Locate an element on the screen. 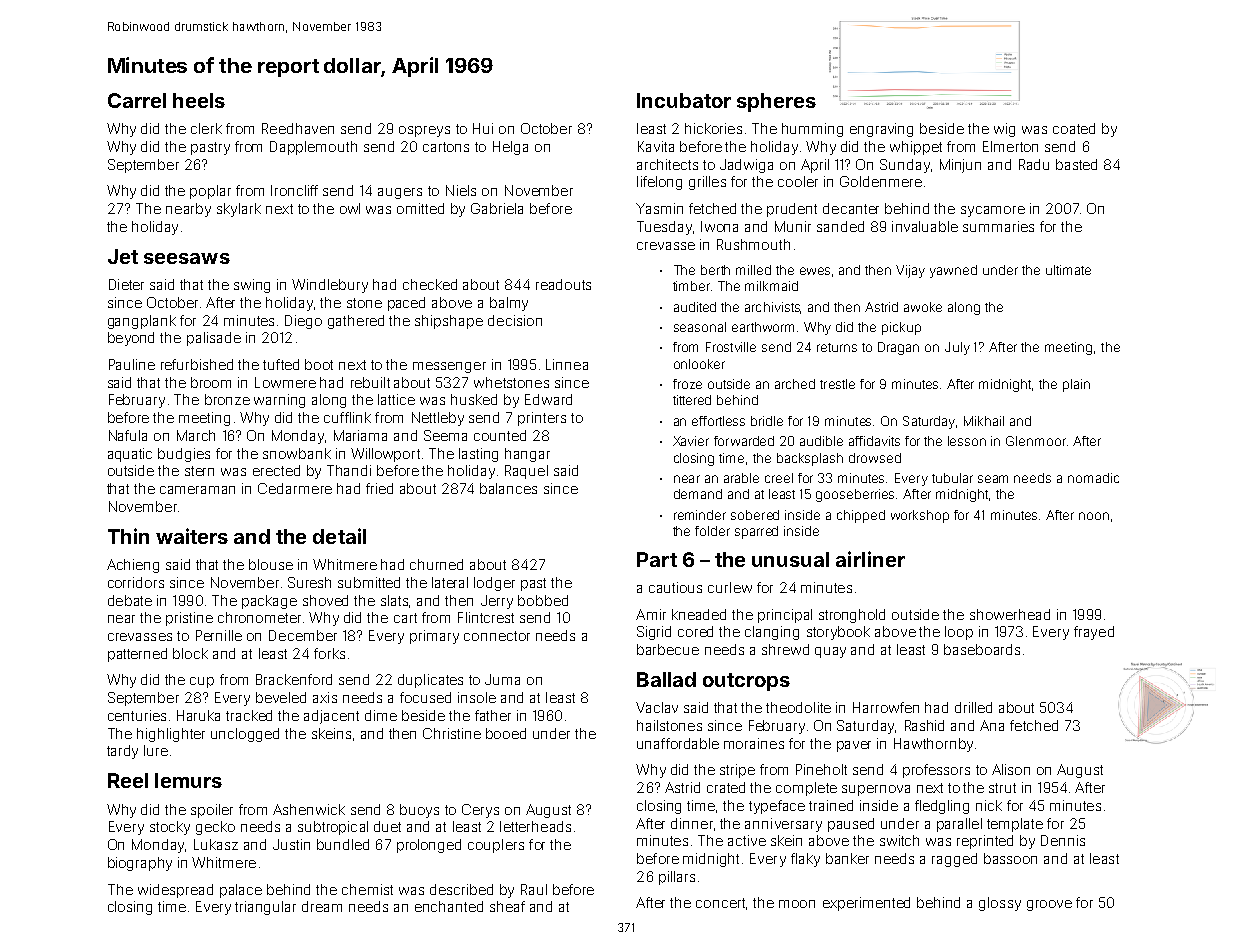 The image size is (1233, 952). Edward is located at coordinates (548, 399).
